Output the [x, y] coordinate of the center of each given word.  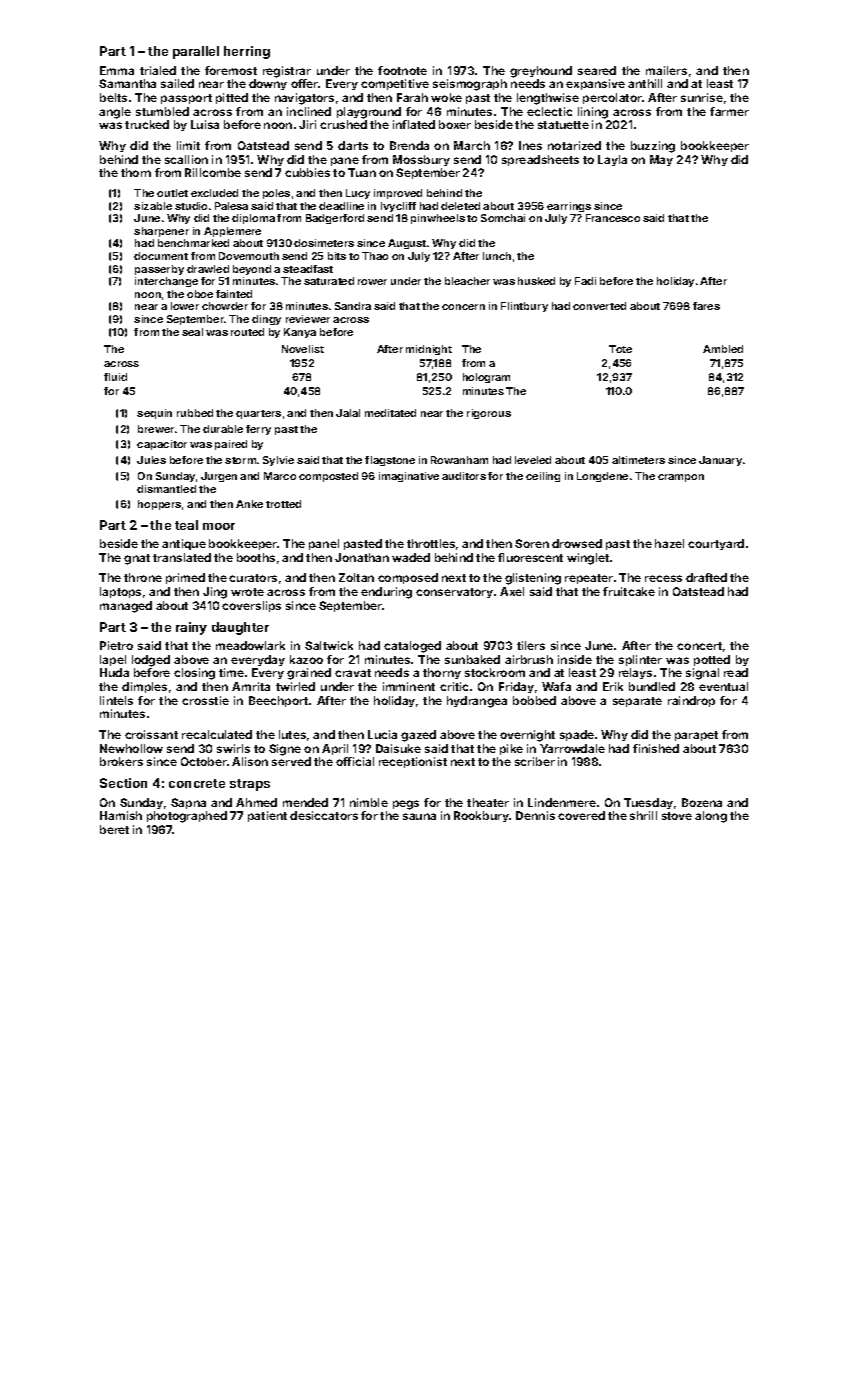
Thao [375, 256]
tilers [531, 645]
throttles [431, 543]
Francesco [613, 218]
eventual [723, 686]
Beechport [278, 701]
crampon [681, 478]
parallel [196, 52]
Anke [249, 504]
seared [597, 70]
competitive [395, 84]
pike [511, 749]
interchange [166, 282]
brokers [121, 761]
